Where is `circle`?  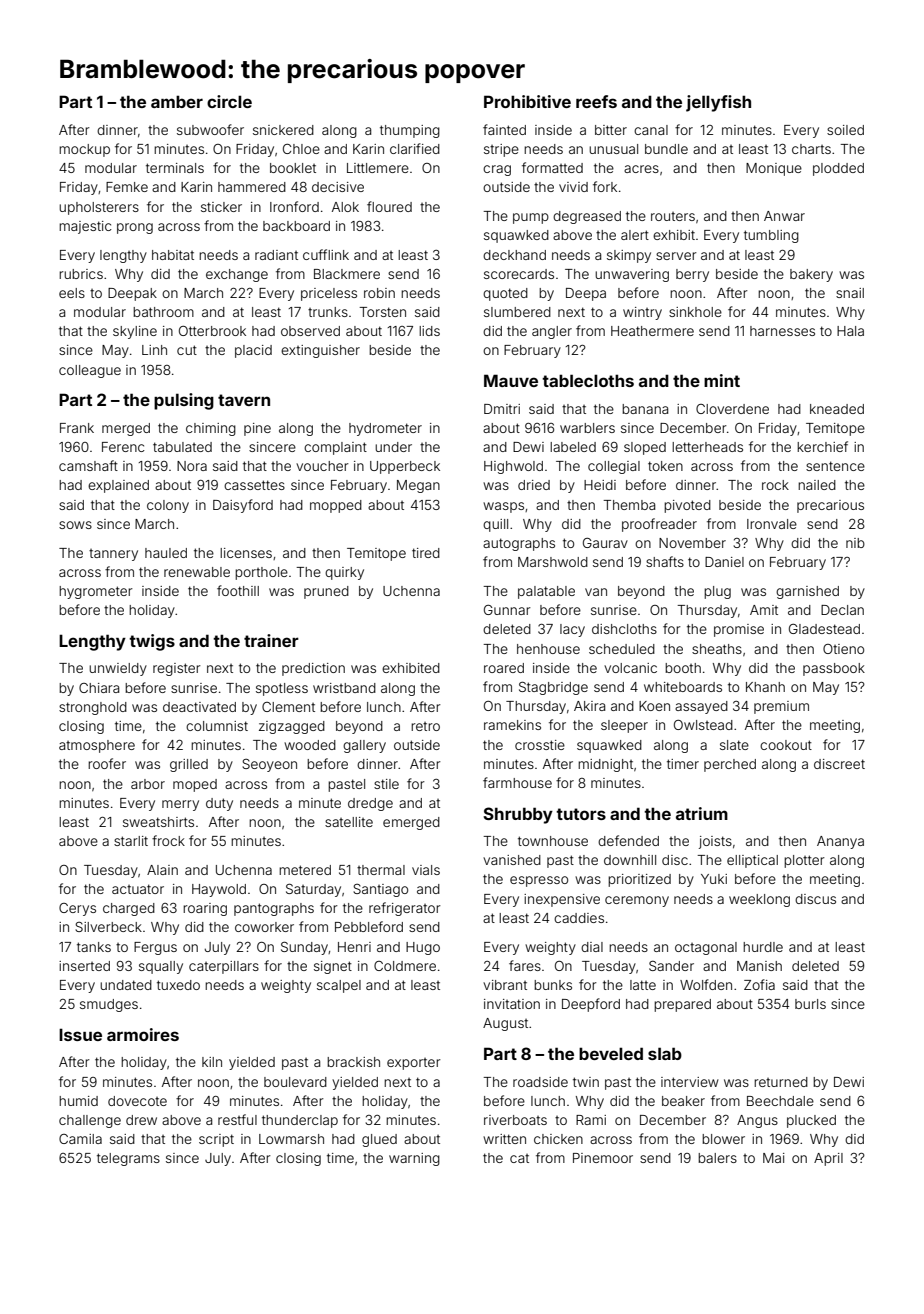 circle is located at coordinates (229, 101).
